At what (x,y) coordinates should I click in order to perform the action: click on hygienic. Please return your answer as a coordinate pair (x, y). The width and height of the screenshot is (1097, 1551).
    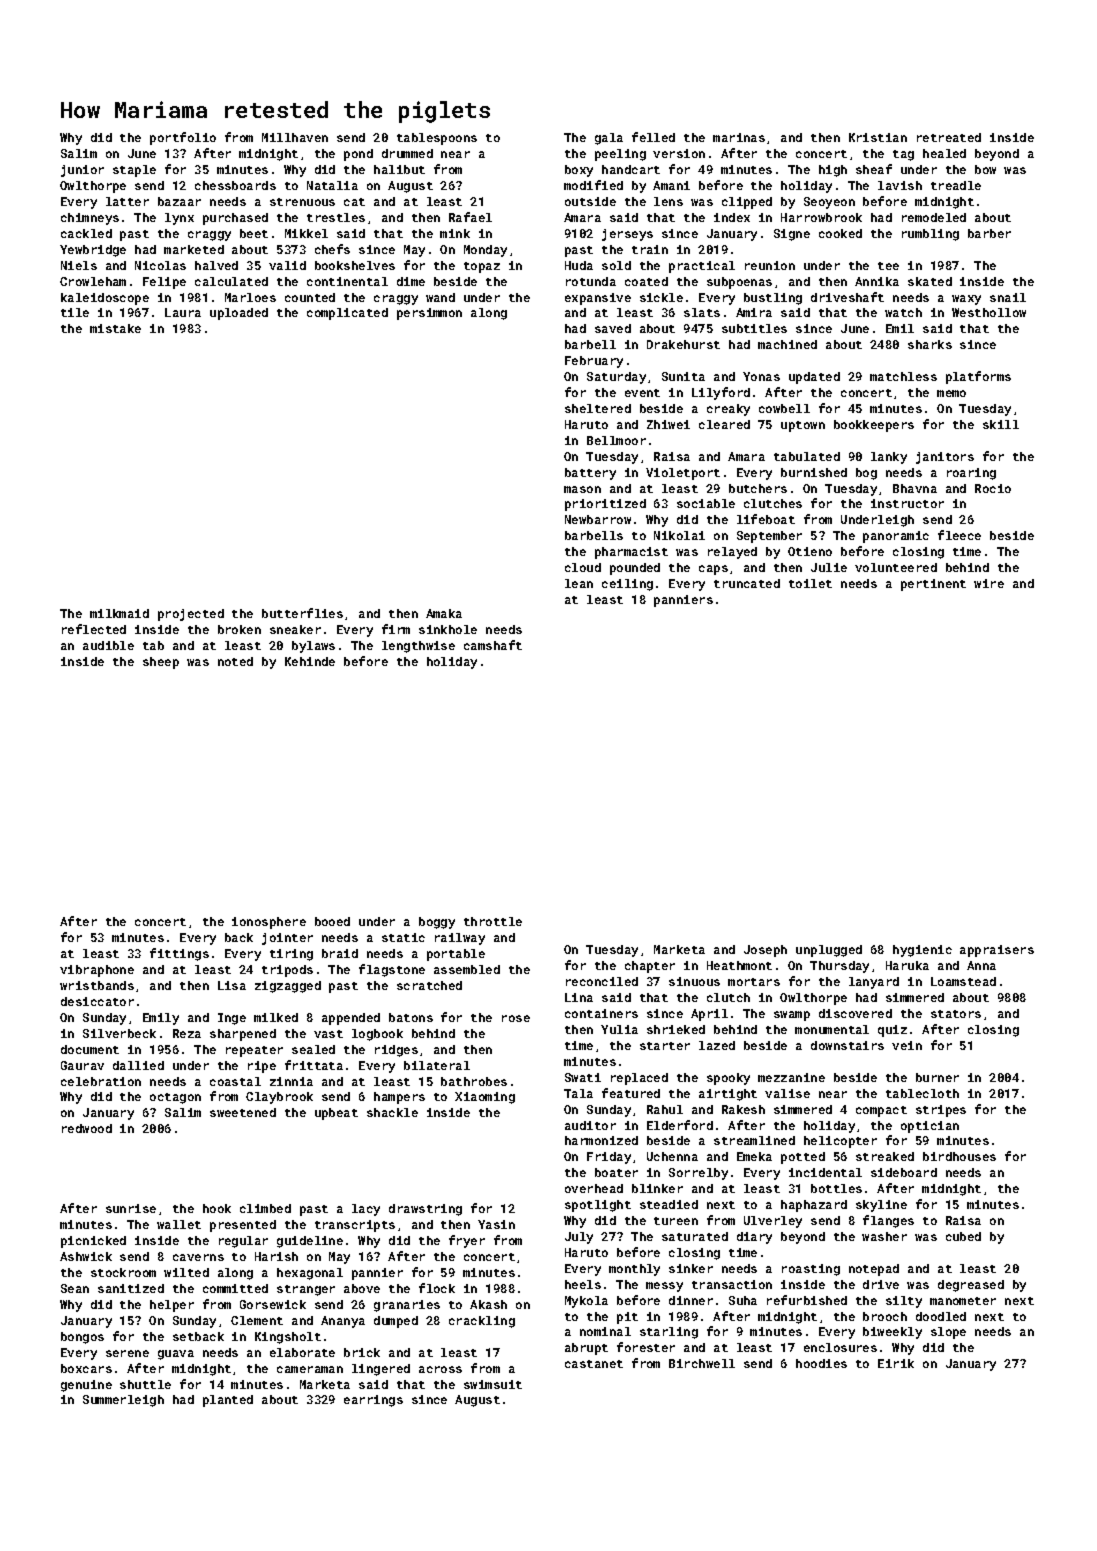
    Looking at the image, I should click on (922, 951).
